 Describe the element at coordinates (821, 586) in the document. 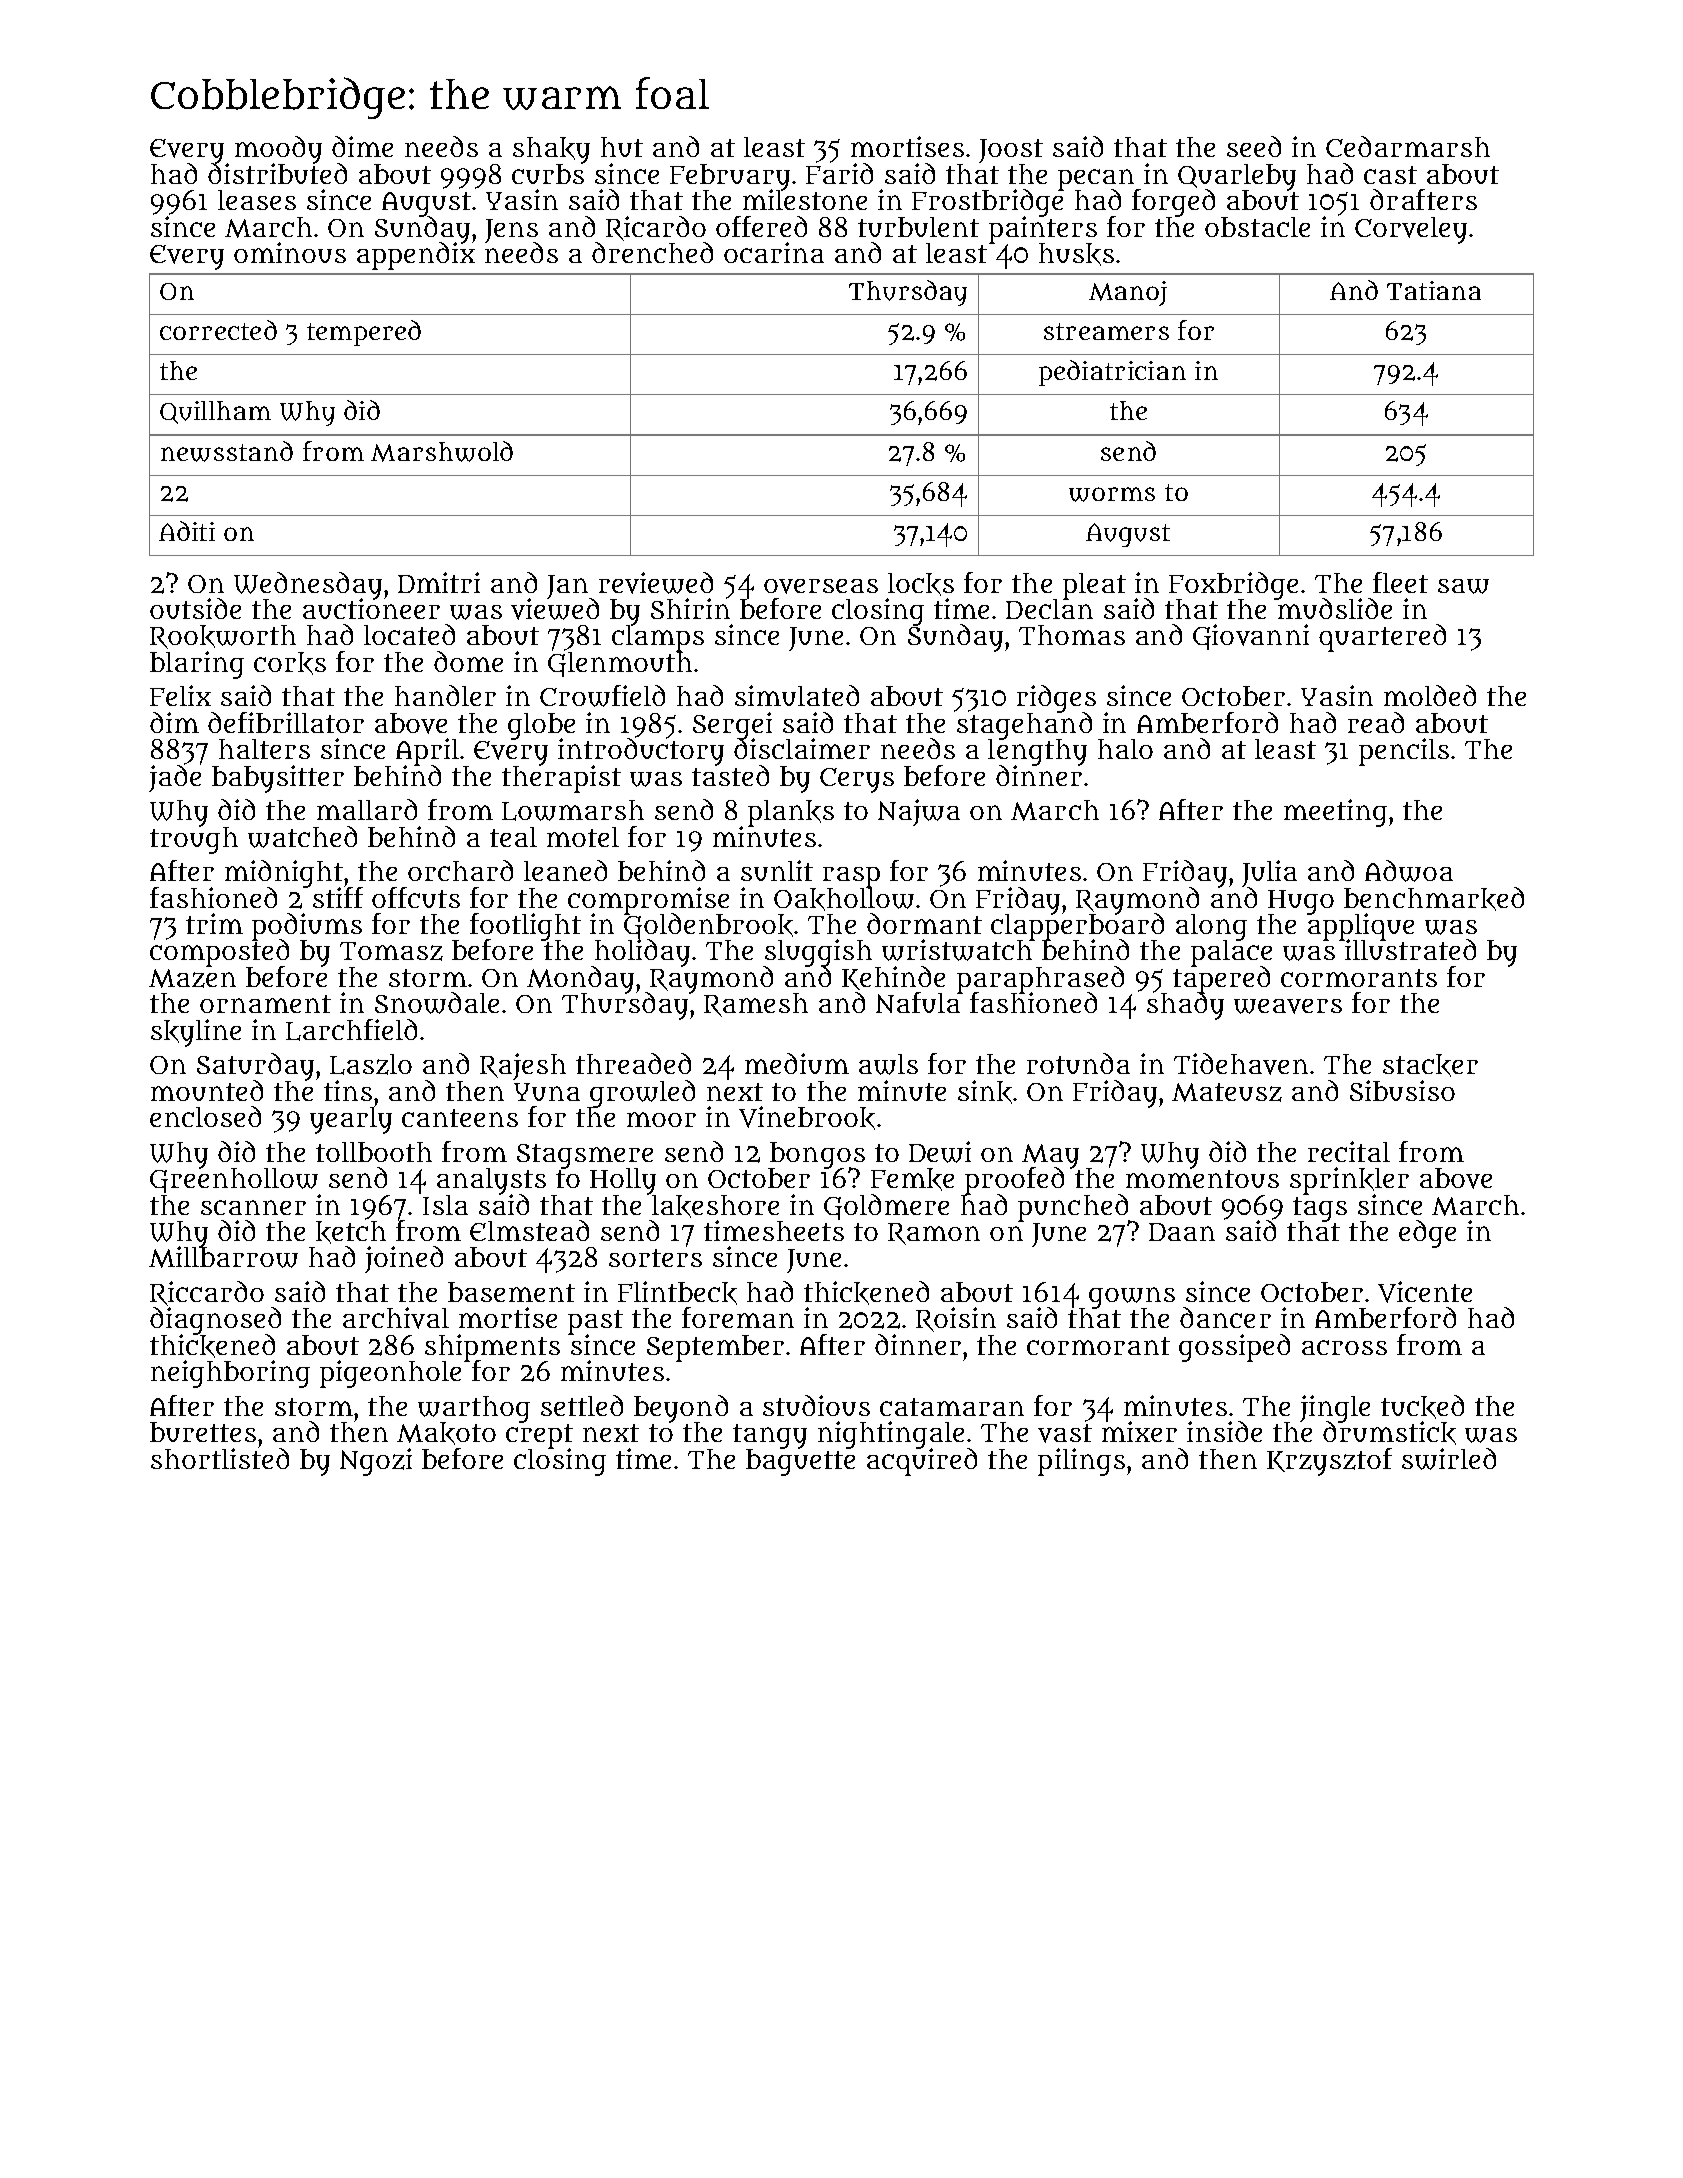

I see `overseas` at that location.
